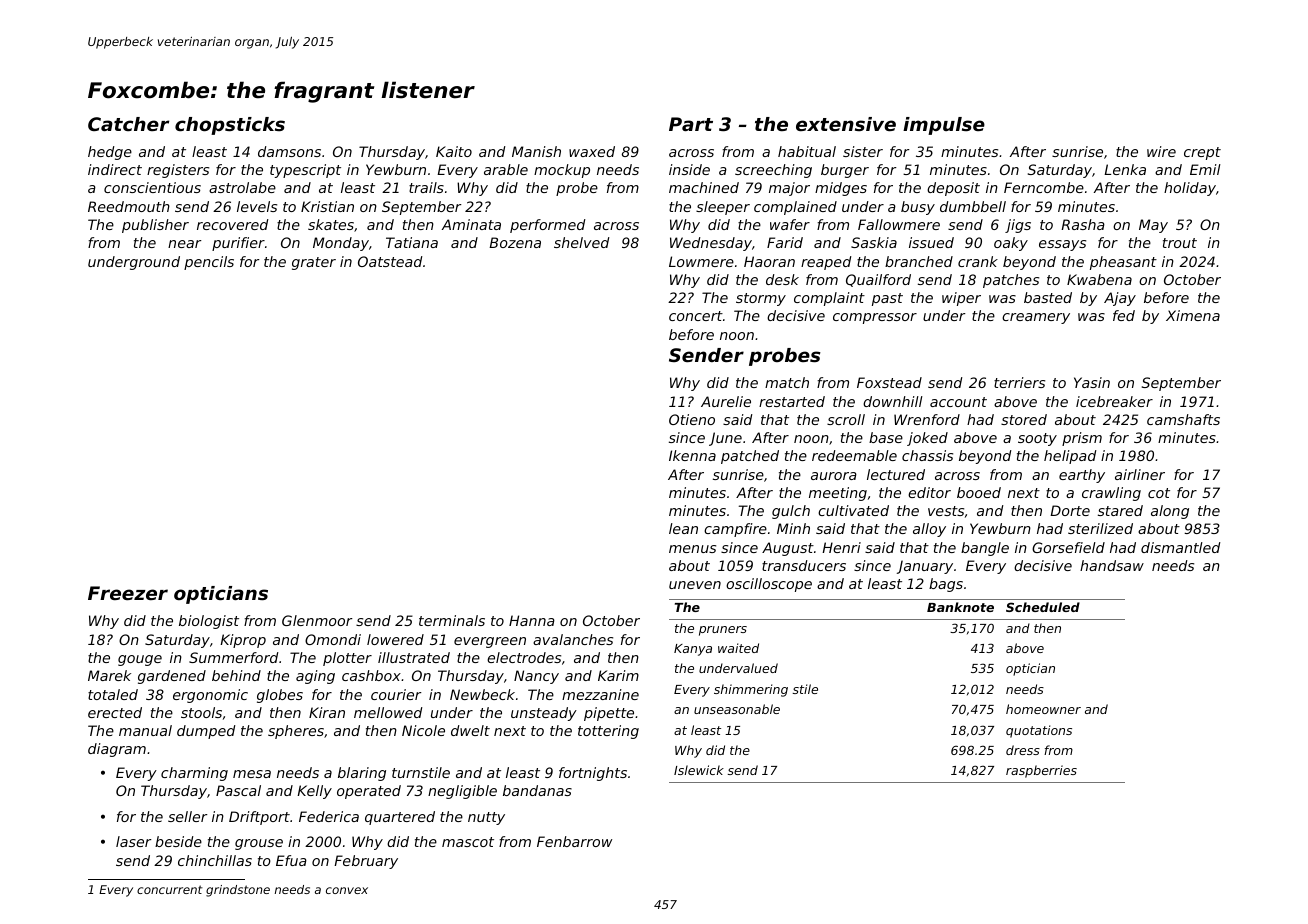 Image resolution: width=1308 pixels, height=924 pixels. Describe the element at coordinates (1036, 318) in the screenshot. I see `creamery` at that location.
